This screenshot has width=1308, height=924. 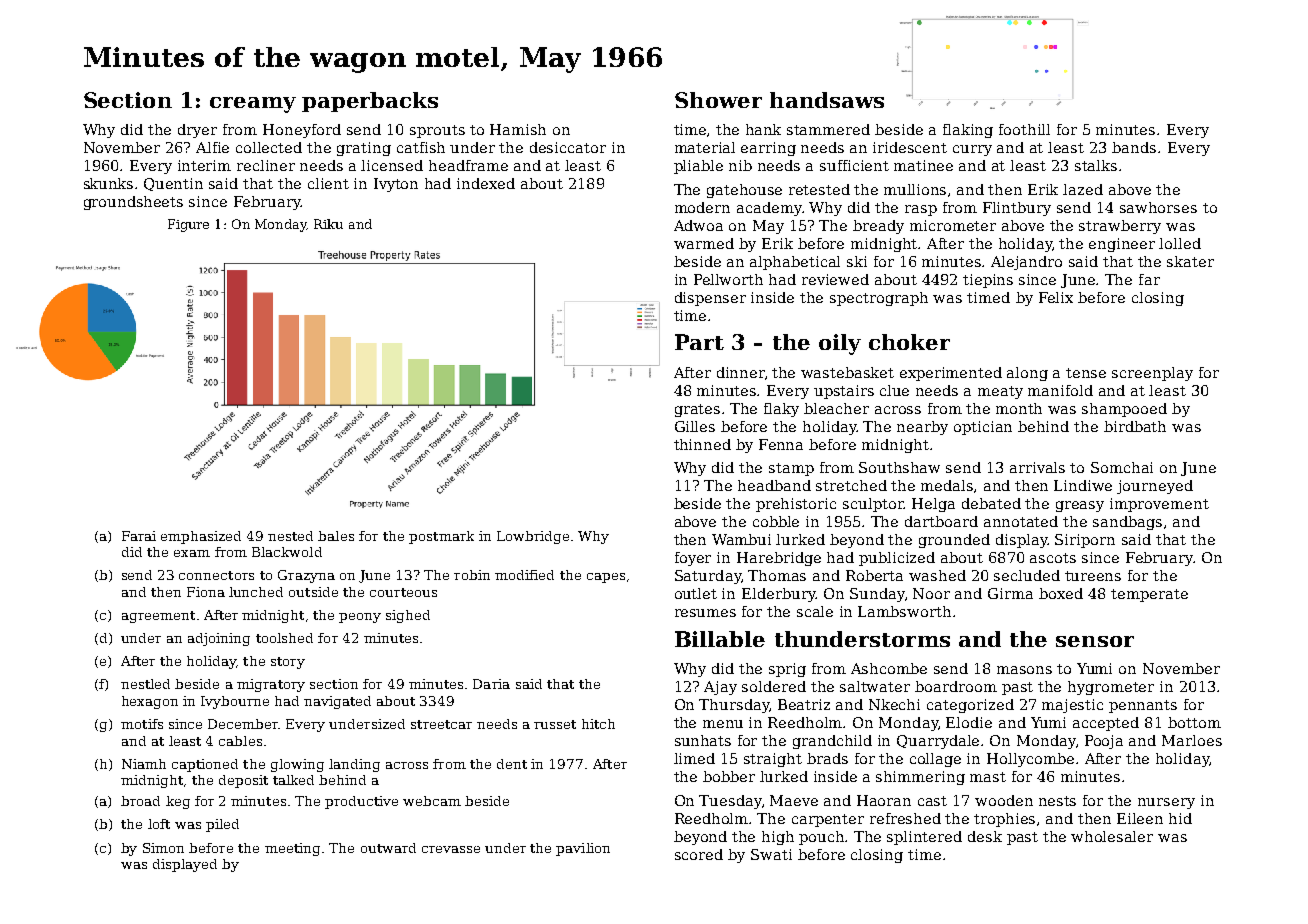 What do you see at coordinates (1152, 374) in the screenshot?
I see `screenplay` at bounding box center [1152, 374].
